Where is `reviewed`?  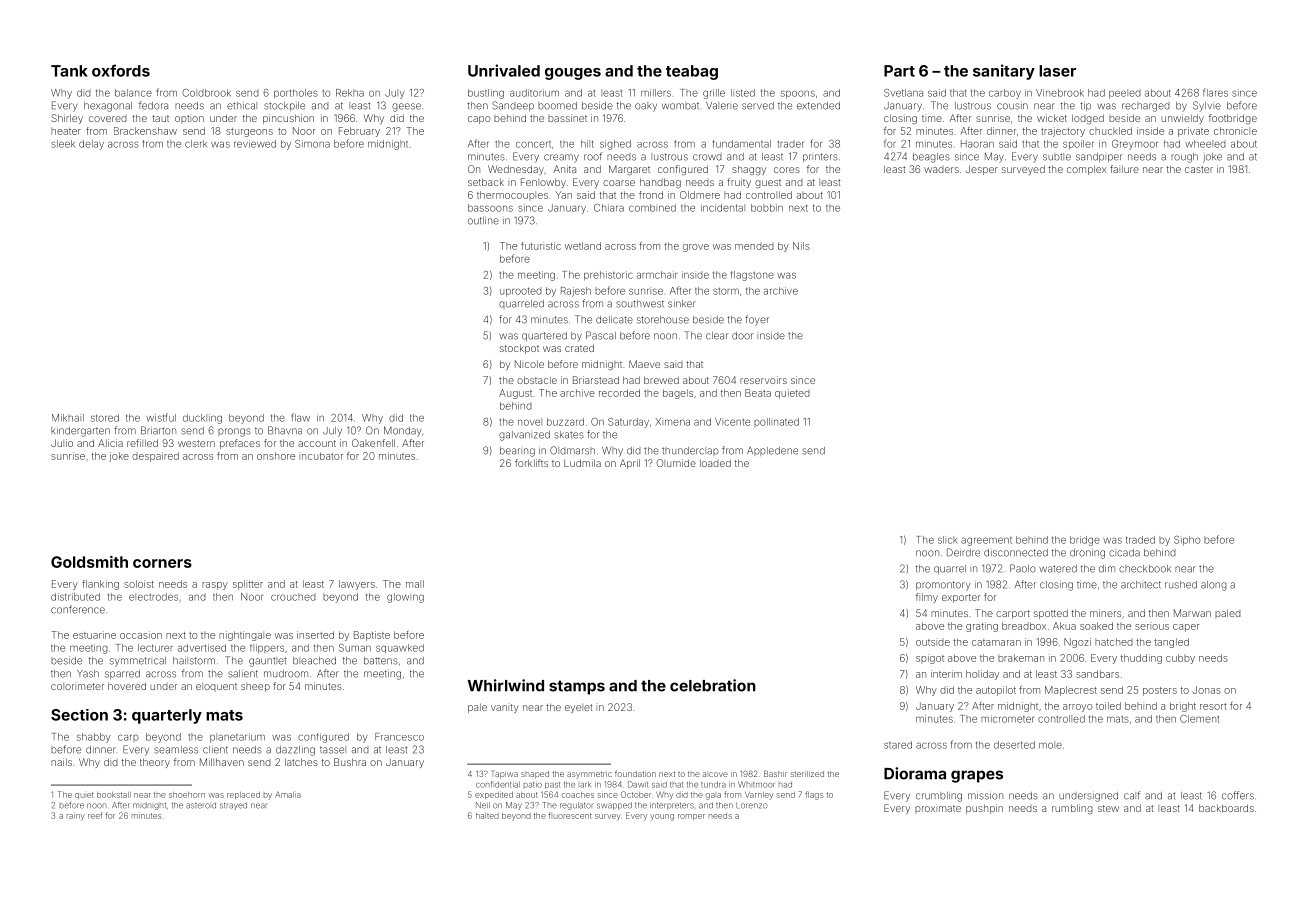
reviewed is located at coordinates (255, 144).
